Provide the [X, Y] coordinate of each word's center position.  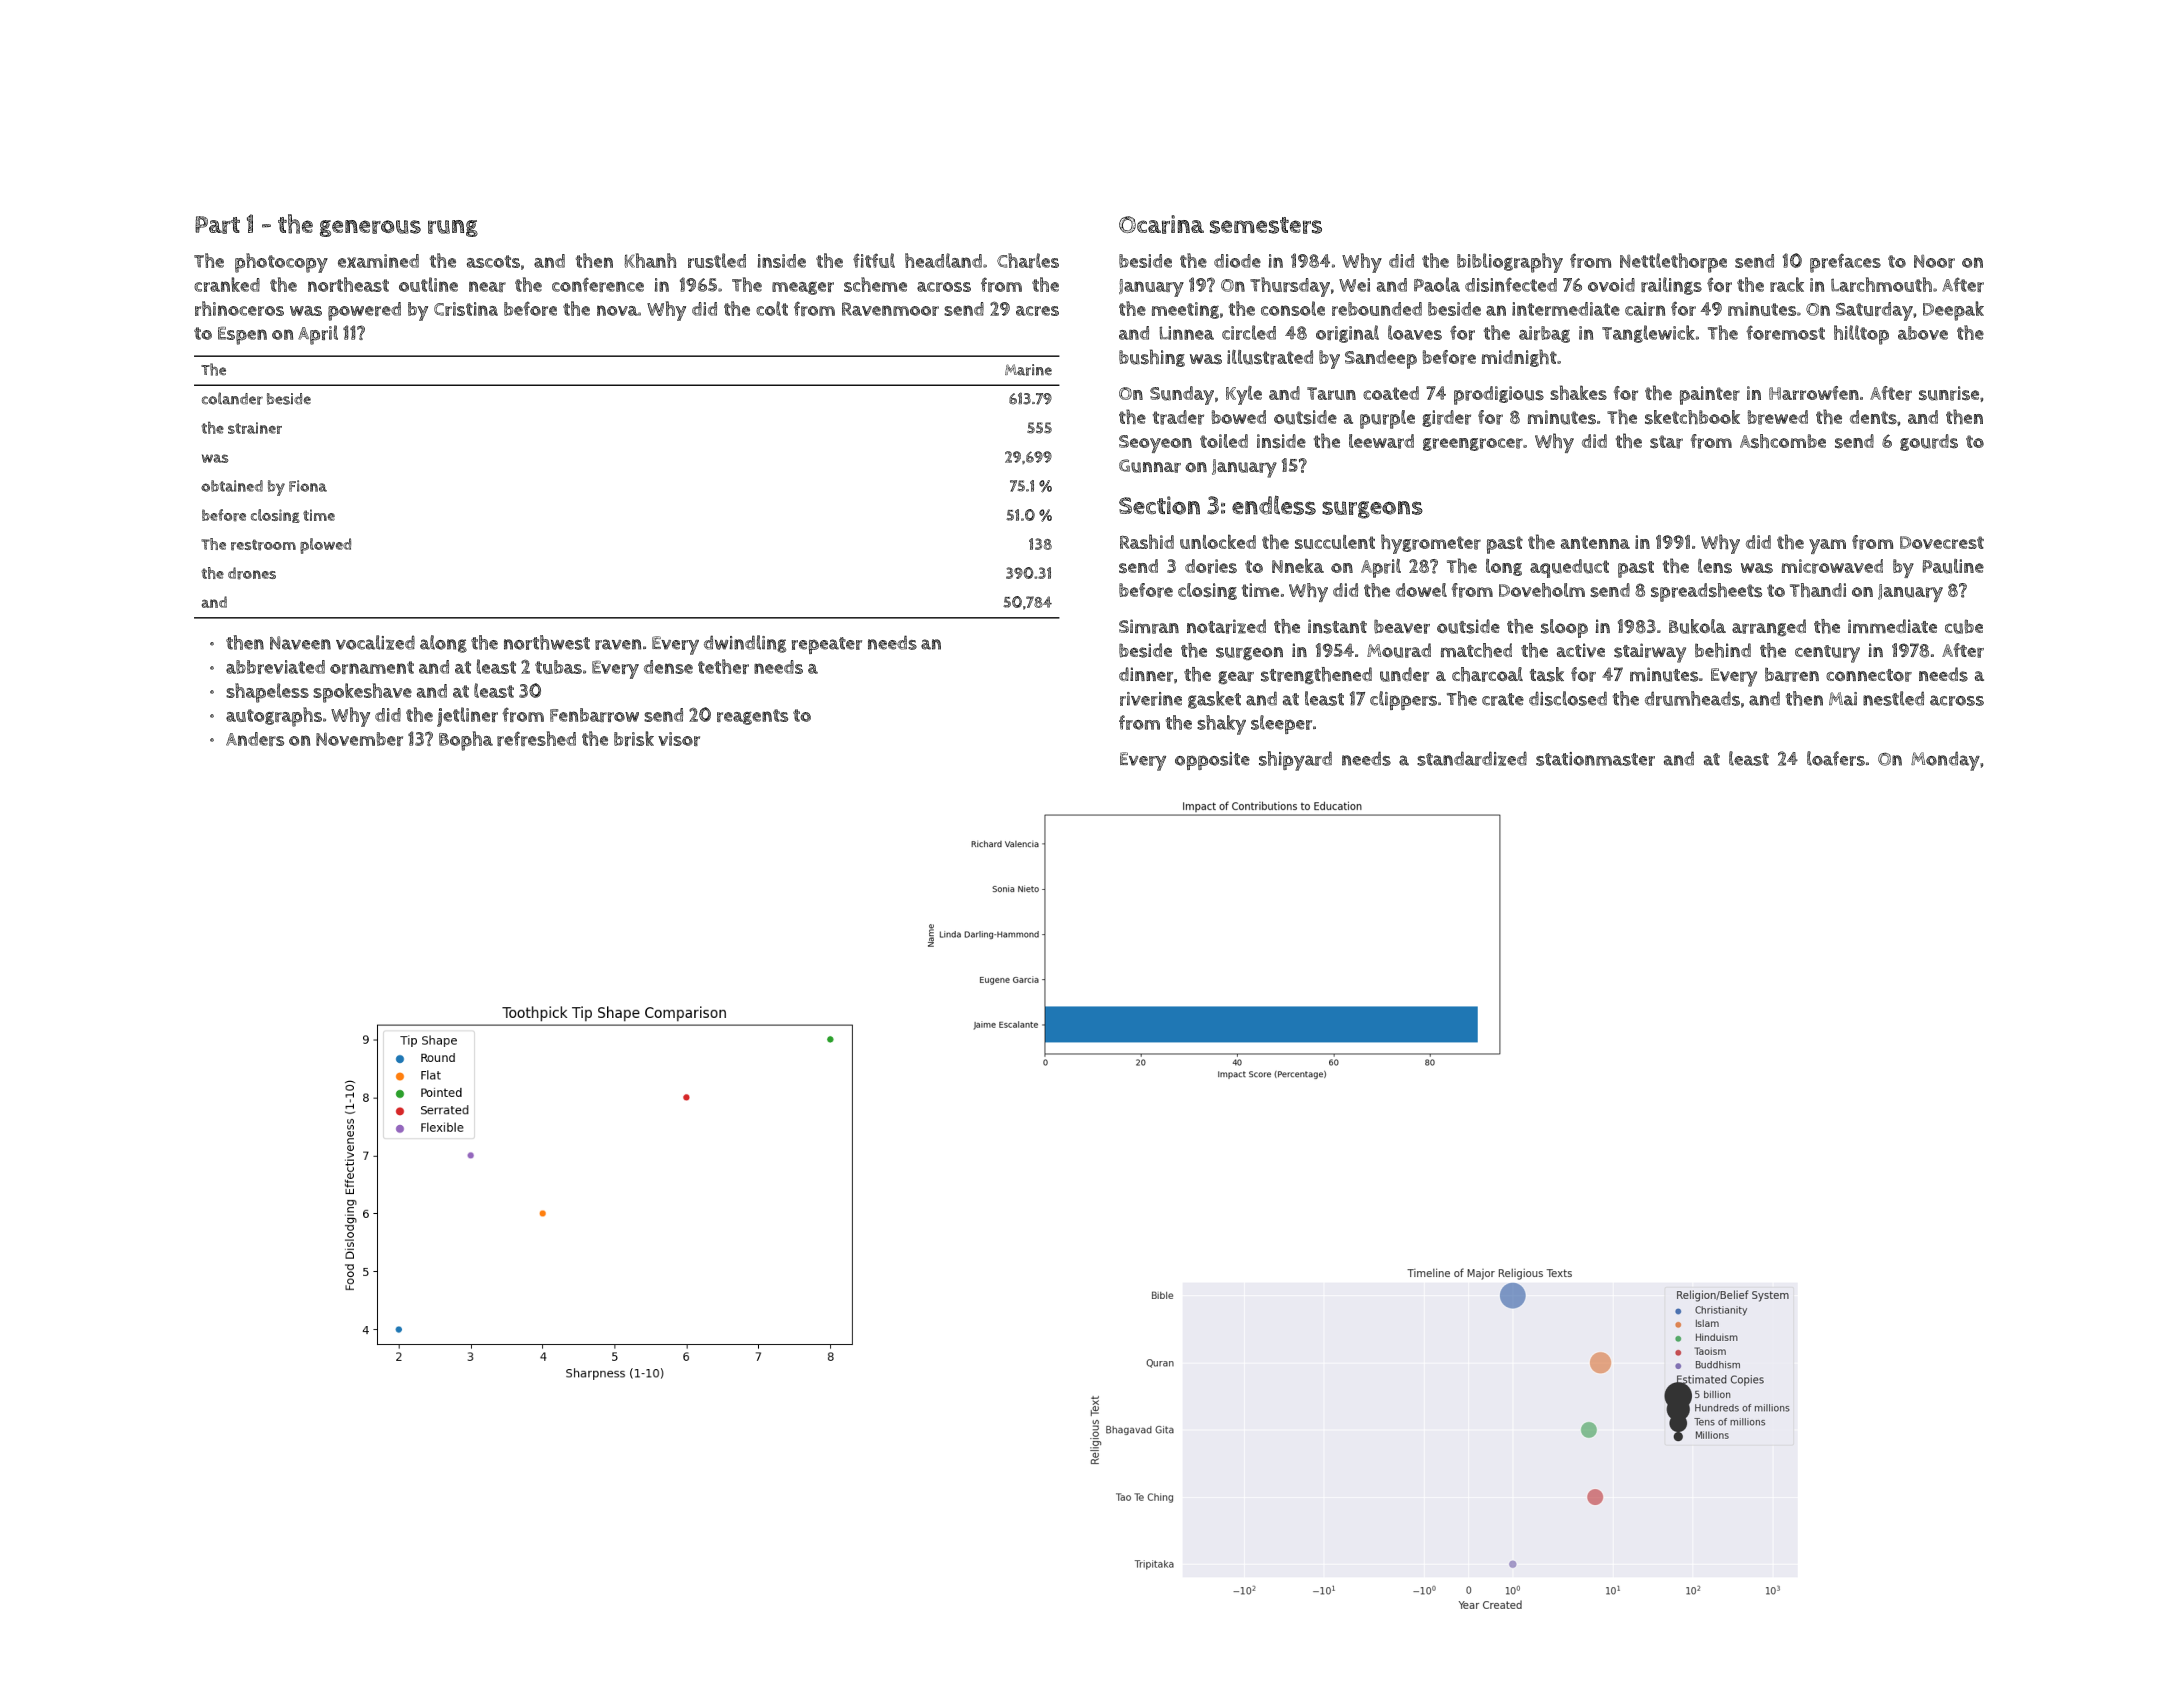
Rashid [1147, 541]
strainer [255, 428]
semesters [1266, 225]
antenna [1595, 542]
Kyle [1244, 395]
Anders [255, 739]
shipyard [1295, 761]
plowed [325, 546]
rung [453, 228]
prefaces [1845, 263]
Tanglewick [1648, 334]
